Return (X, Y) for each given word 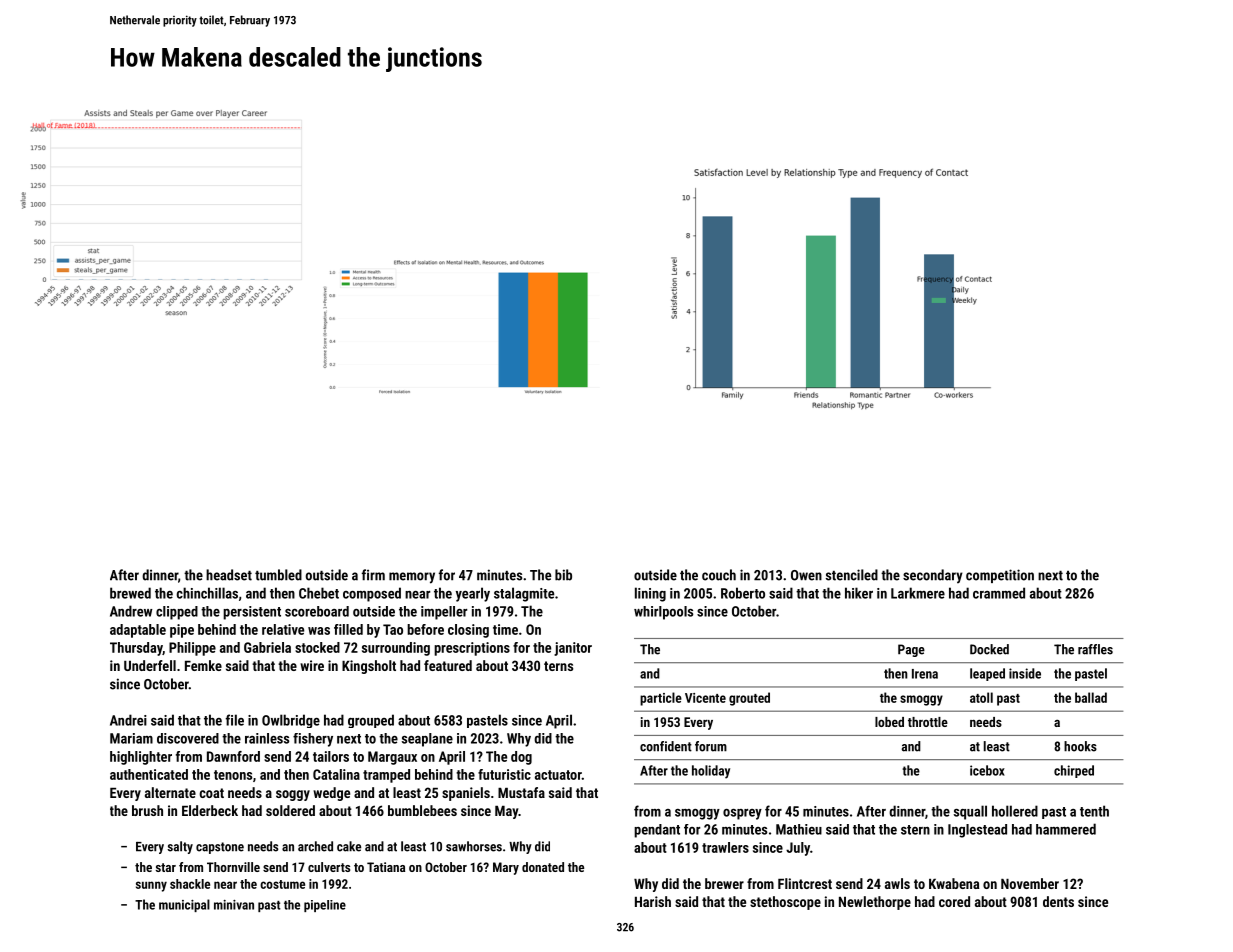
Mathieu (799, 829)
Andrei (128, 720)
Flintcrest (805, 883)
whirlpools (663, 613)
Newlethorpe (875, 903)
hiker (859, 593)
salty (180, 847)
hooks (1080, 746)
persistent (252, 613)
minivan (234, 905)
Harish (653, 901)
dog (521, 758)
